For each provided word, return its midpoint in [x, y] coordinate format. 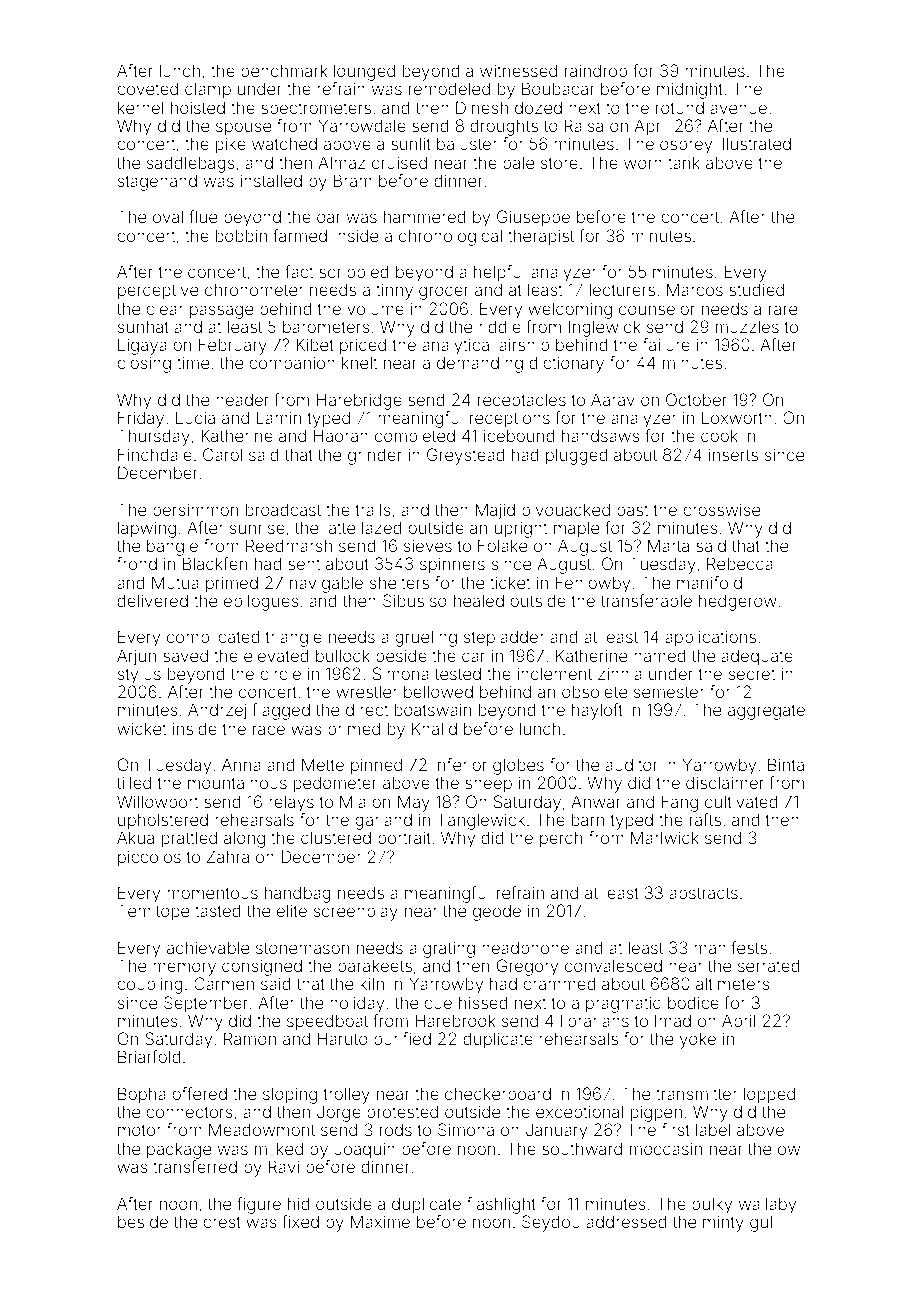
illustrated [755, 143]
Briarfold [149, 1056]
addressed [626, 1222]
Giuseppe [533, 218]
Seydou [551, 1223]
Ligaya [142, 346]
